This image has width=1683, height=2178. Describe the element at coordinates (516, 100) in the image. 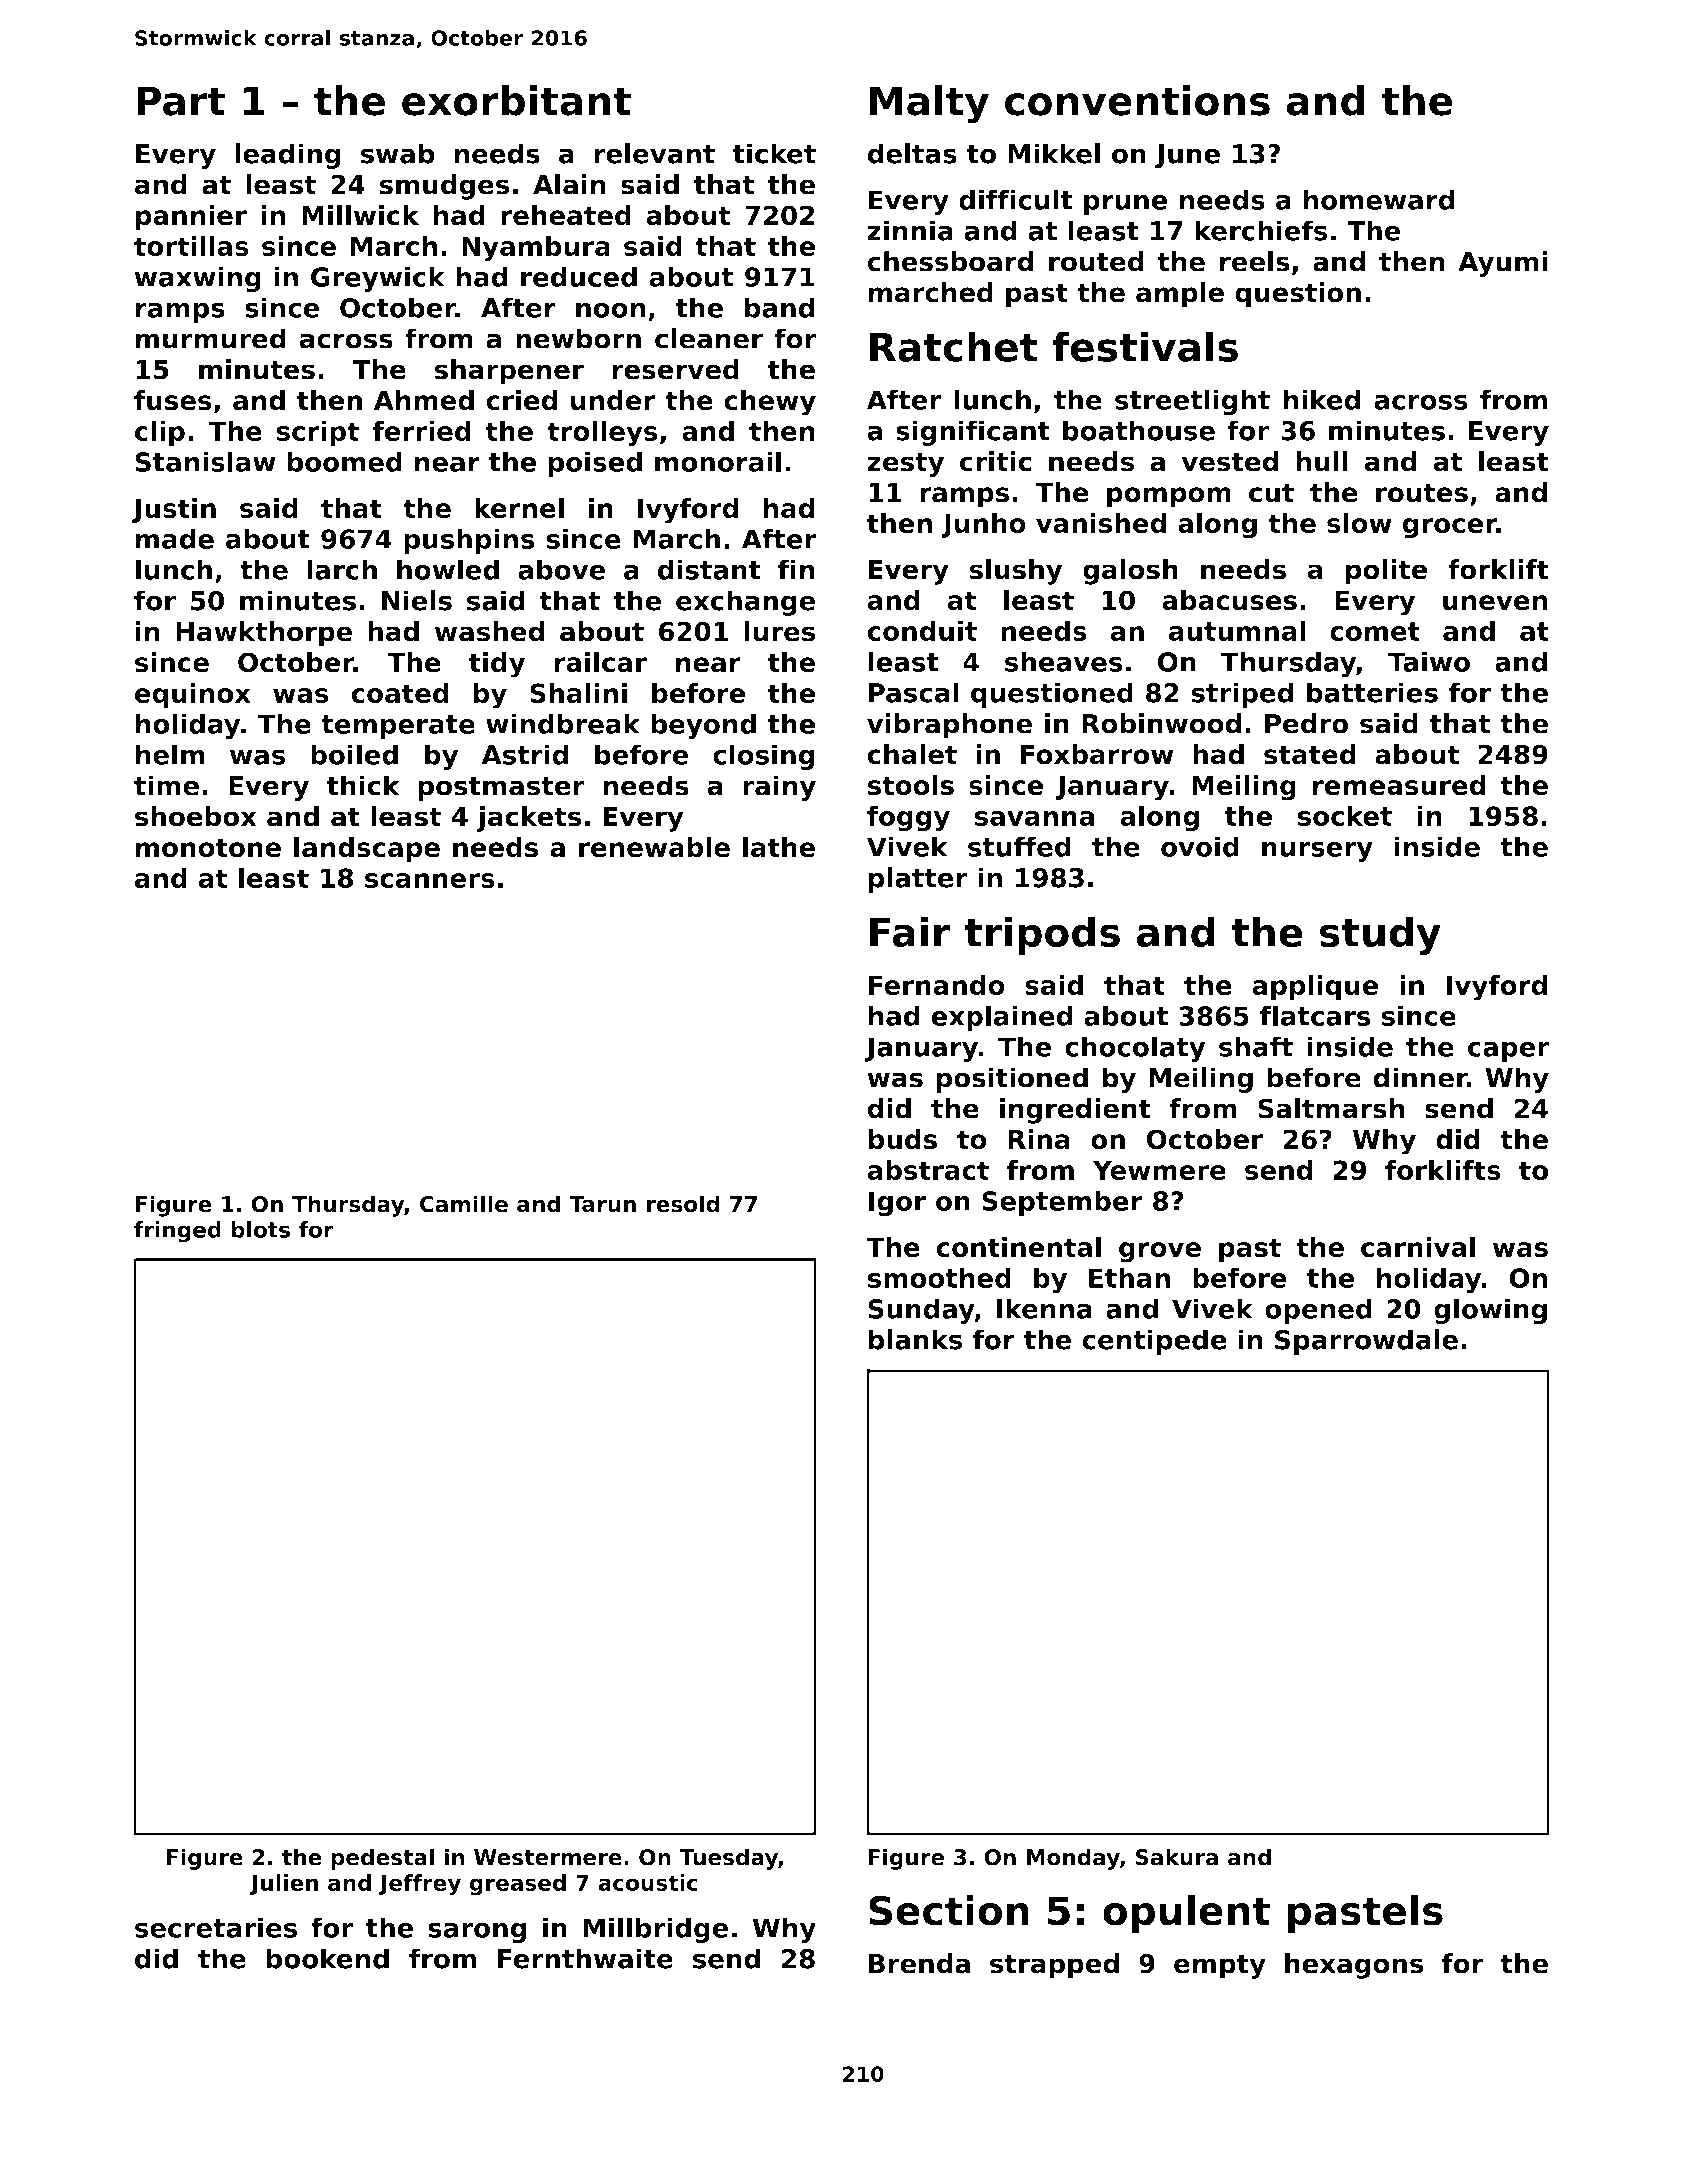

I see `exorbitant` at that location.
